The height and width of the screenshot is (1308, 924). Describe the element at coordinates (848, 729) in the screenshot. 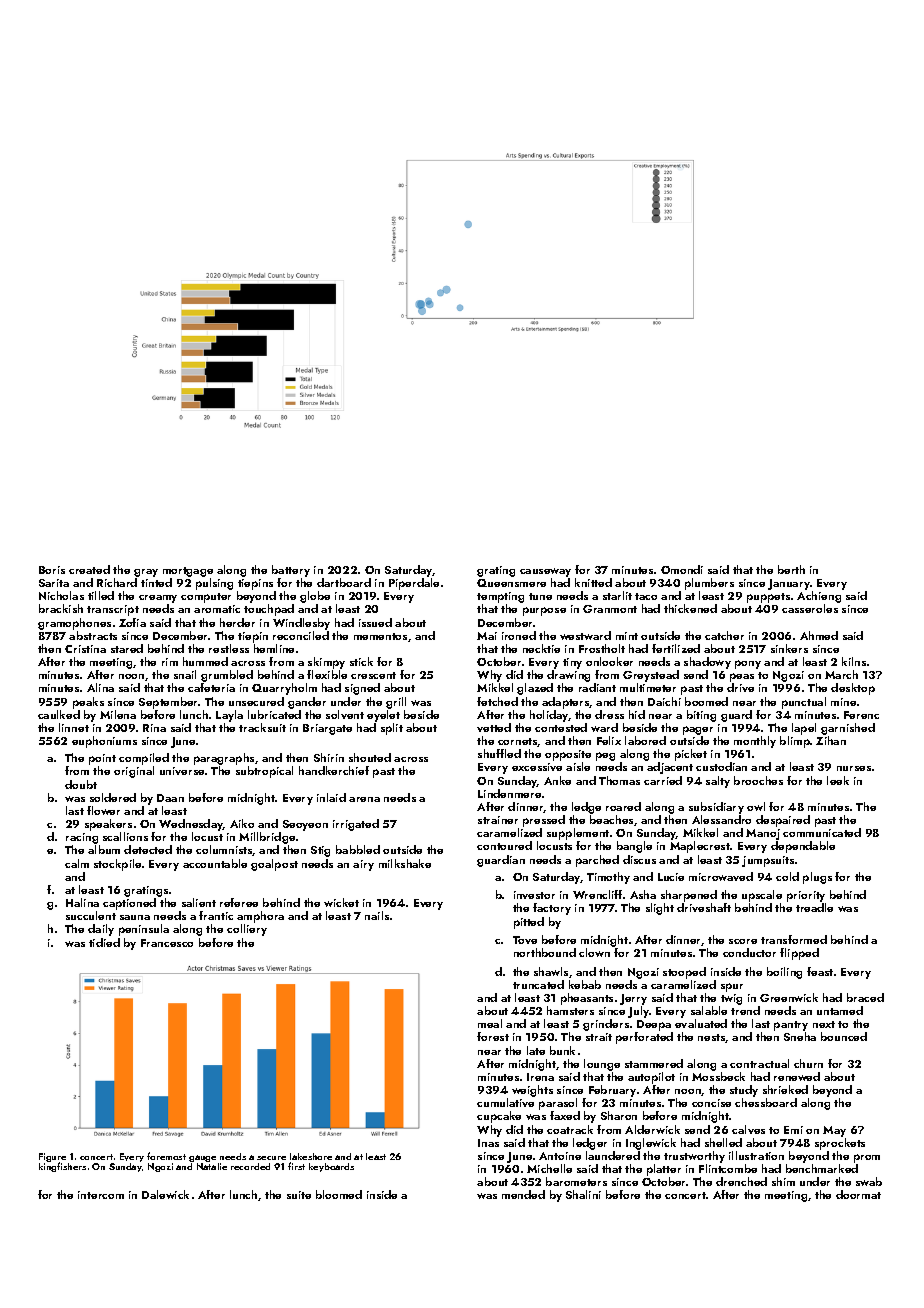

I see `garnished` at that location.
